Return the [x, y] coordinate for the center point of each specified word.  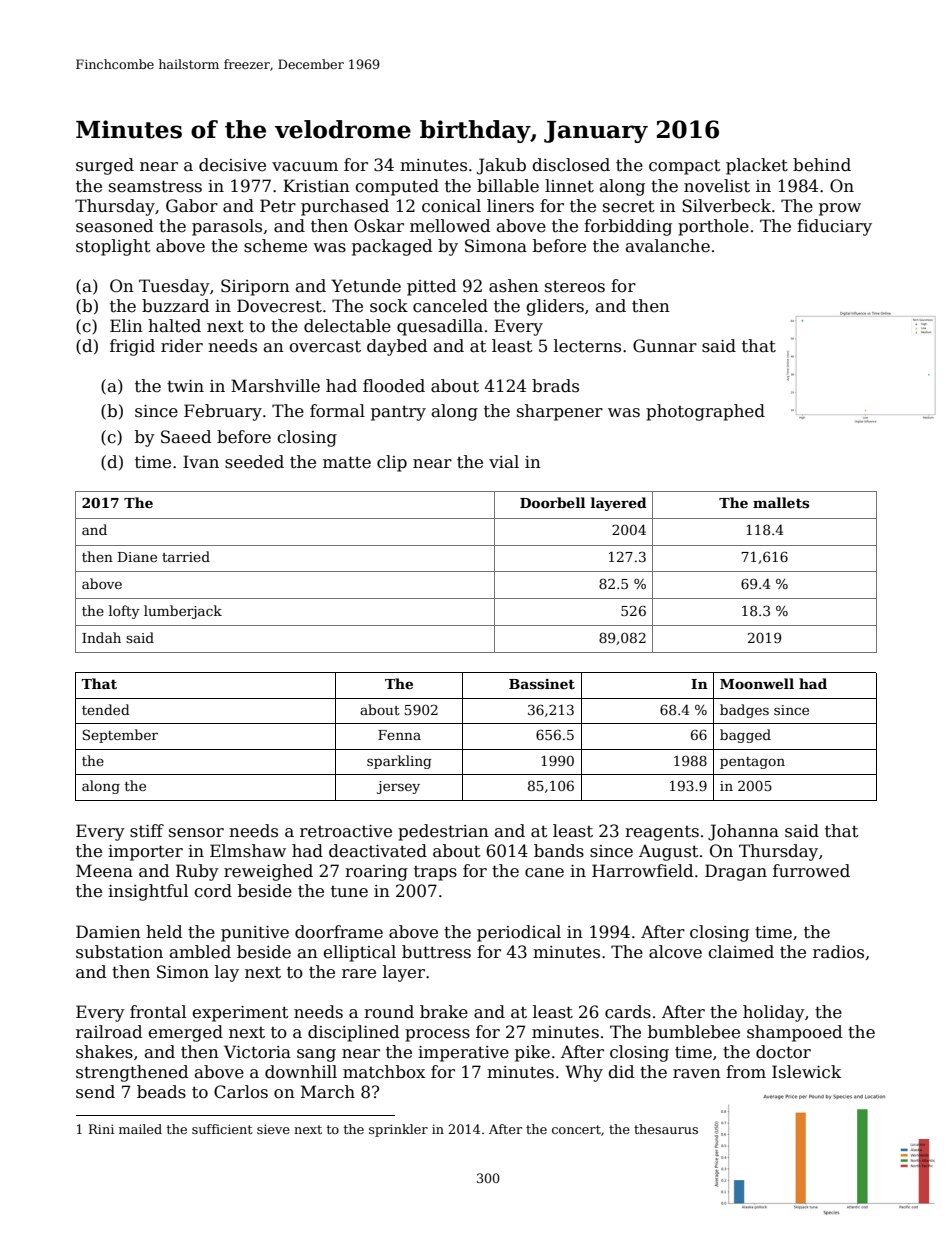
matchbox [384, 1072]
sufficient [222, 1129]
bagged [745, 736]
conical [451, 206]
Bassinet [542, 684]
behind [822, 165]
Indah [101, 637]
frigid [132, 347]
